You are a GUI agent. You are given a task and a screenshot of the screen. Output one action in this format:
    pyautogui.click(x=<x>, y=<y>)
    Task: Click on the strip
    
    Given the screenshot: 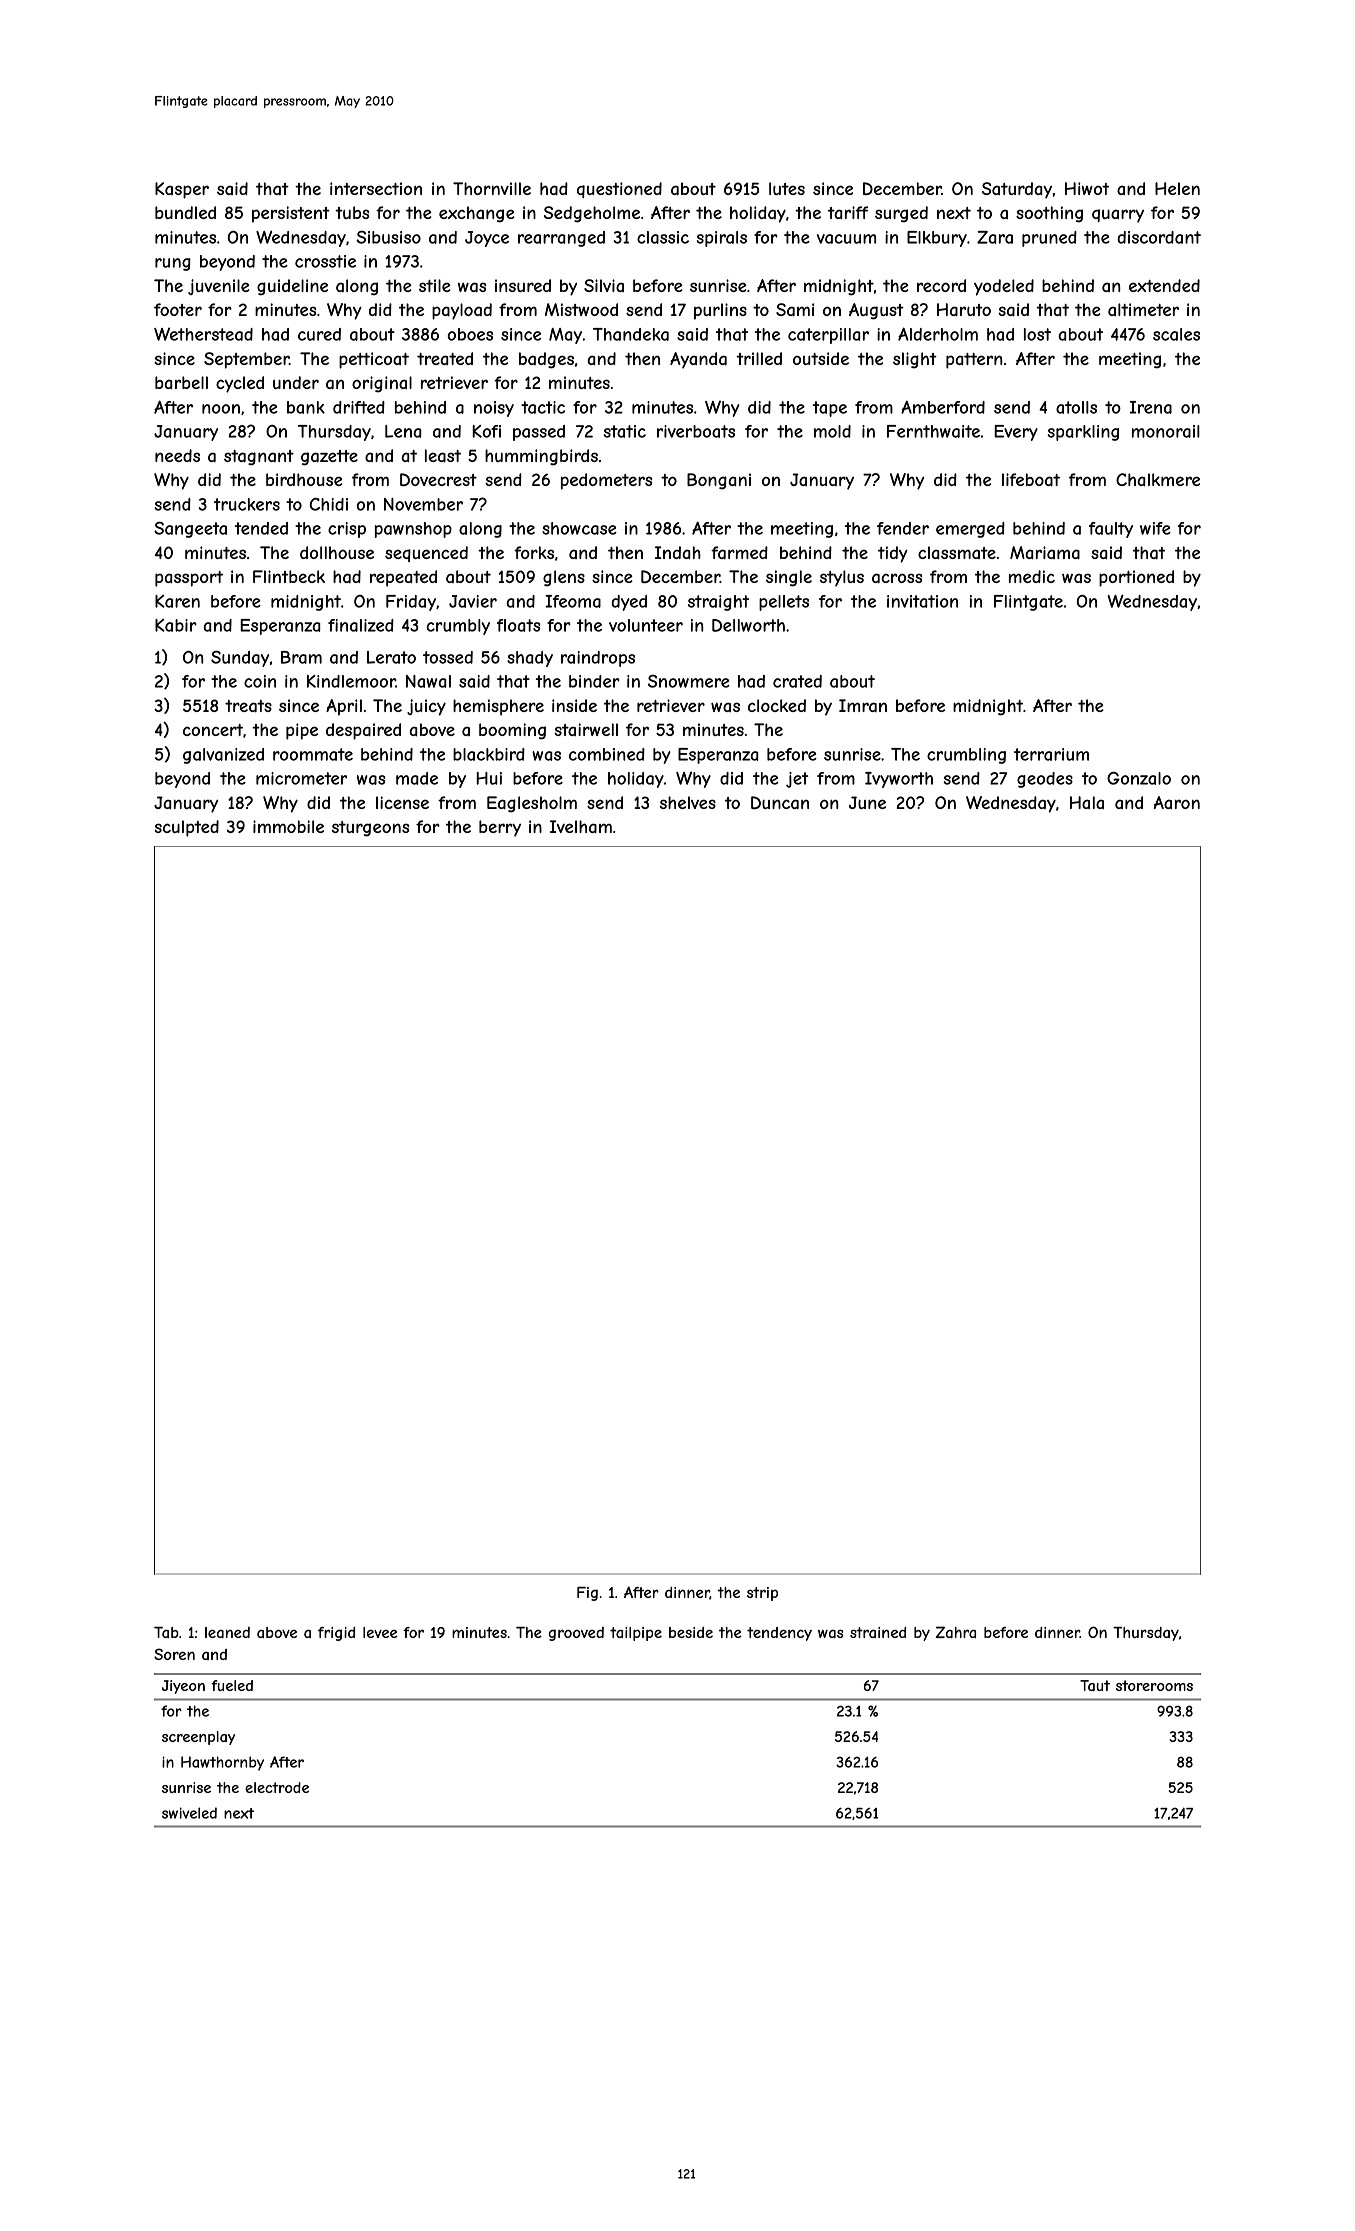 What is the action you would take?
    pyautogui.click(x=762, y=1594)
